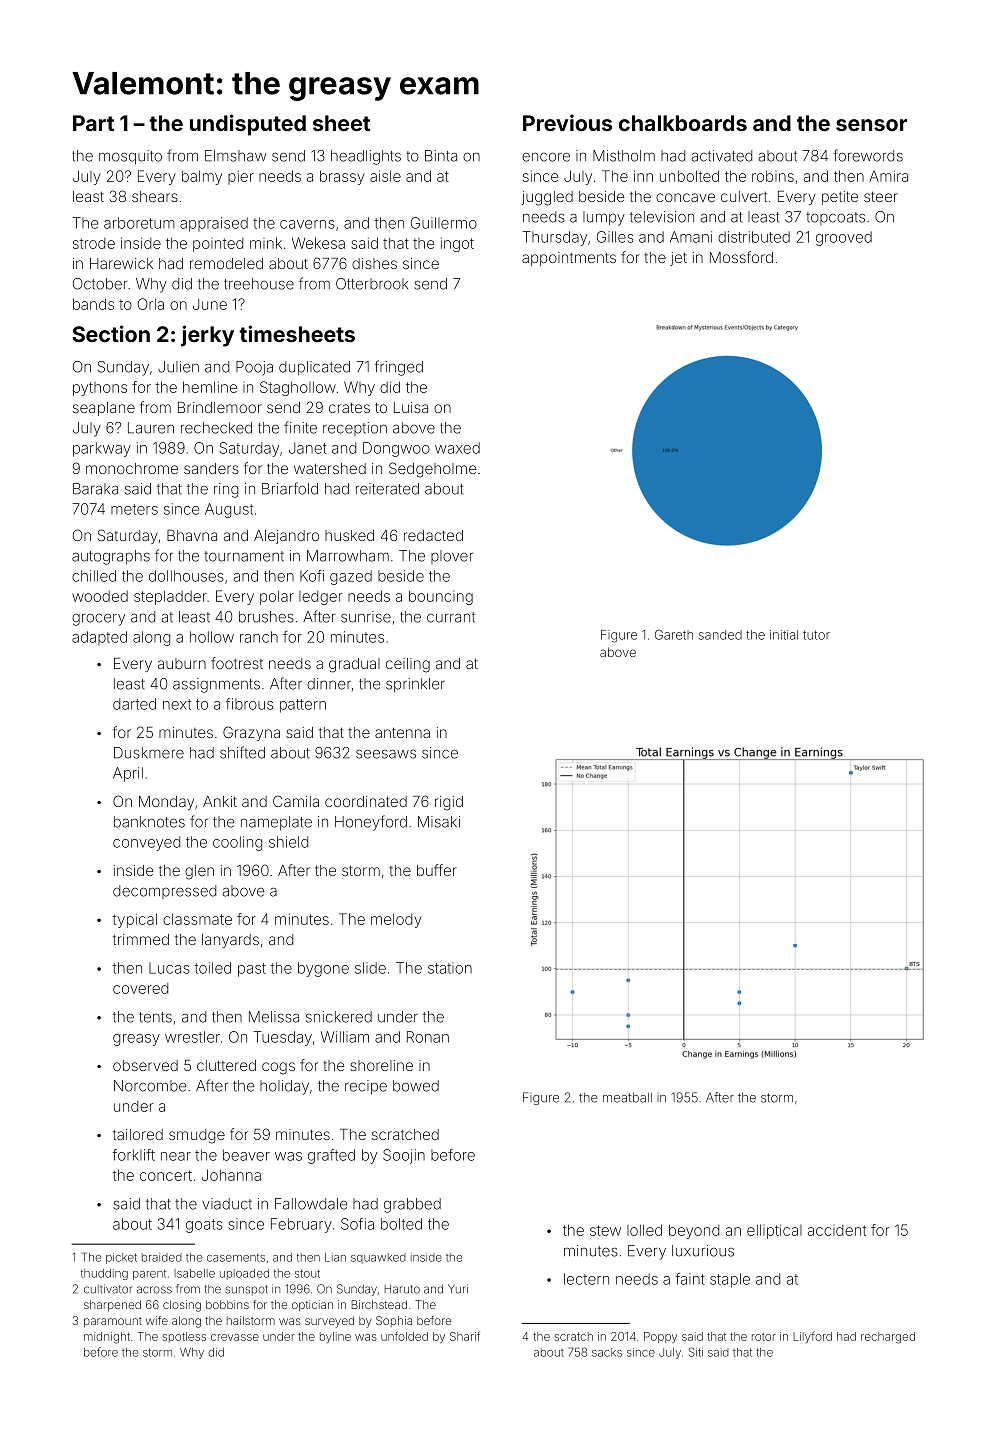  Describe the element at coordinates (437, 870) in the screenshot. I see `buffer` at that location.
